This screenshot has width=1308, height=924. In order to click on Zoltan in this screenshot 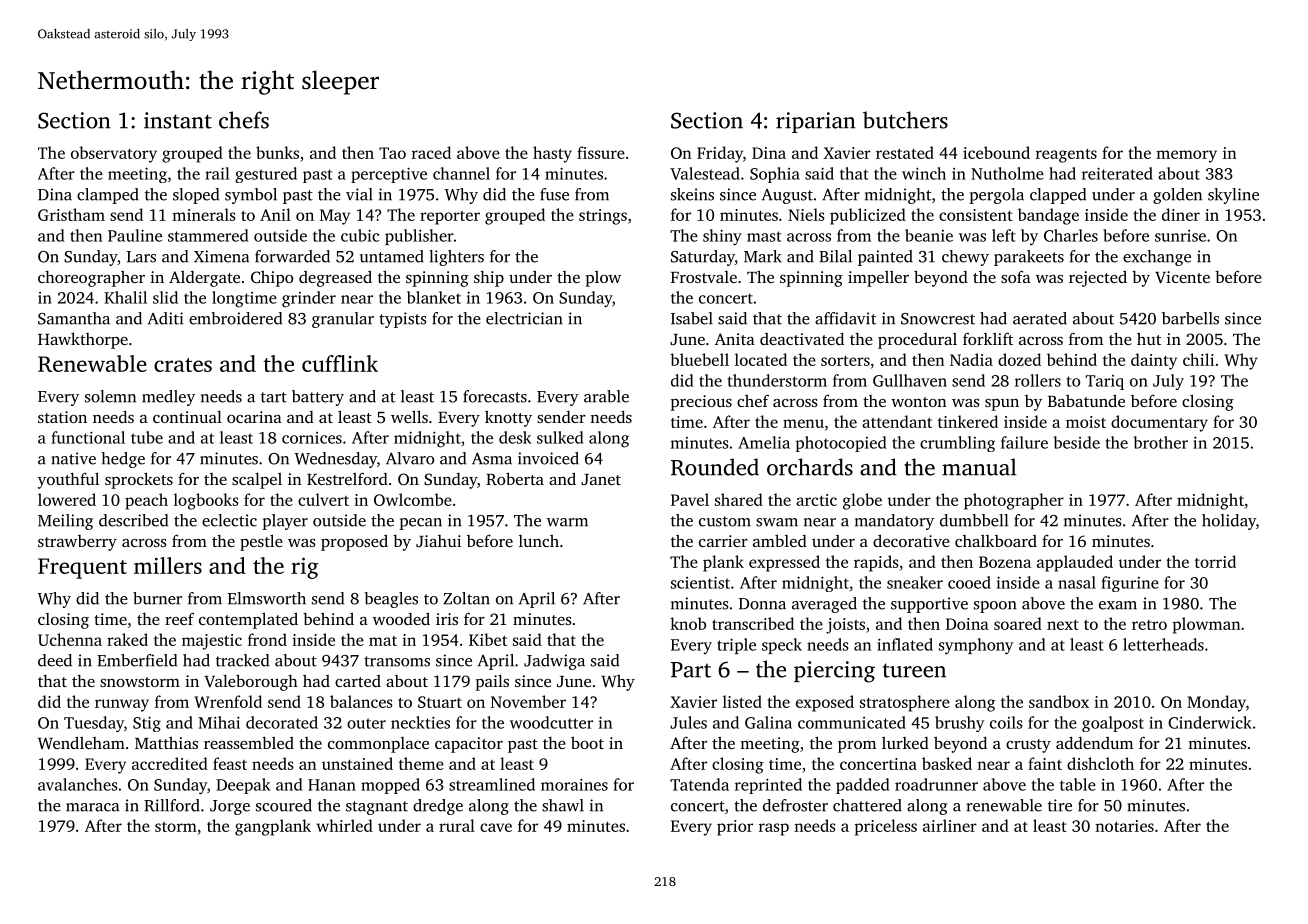, I will do `click(466, 598)`.
